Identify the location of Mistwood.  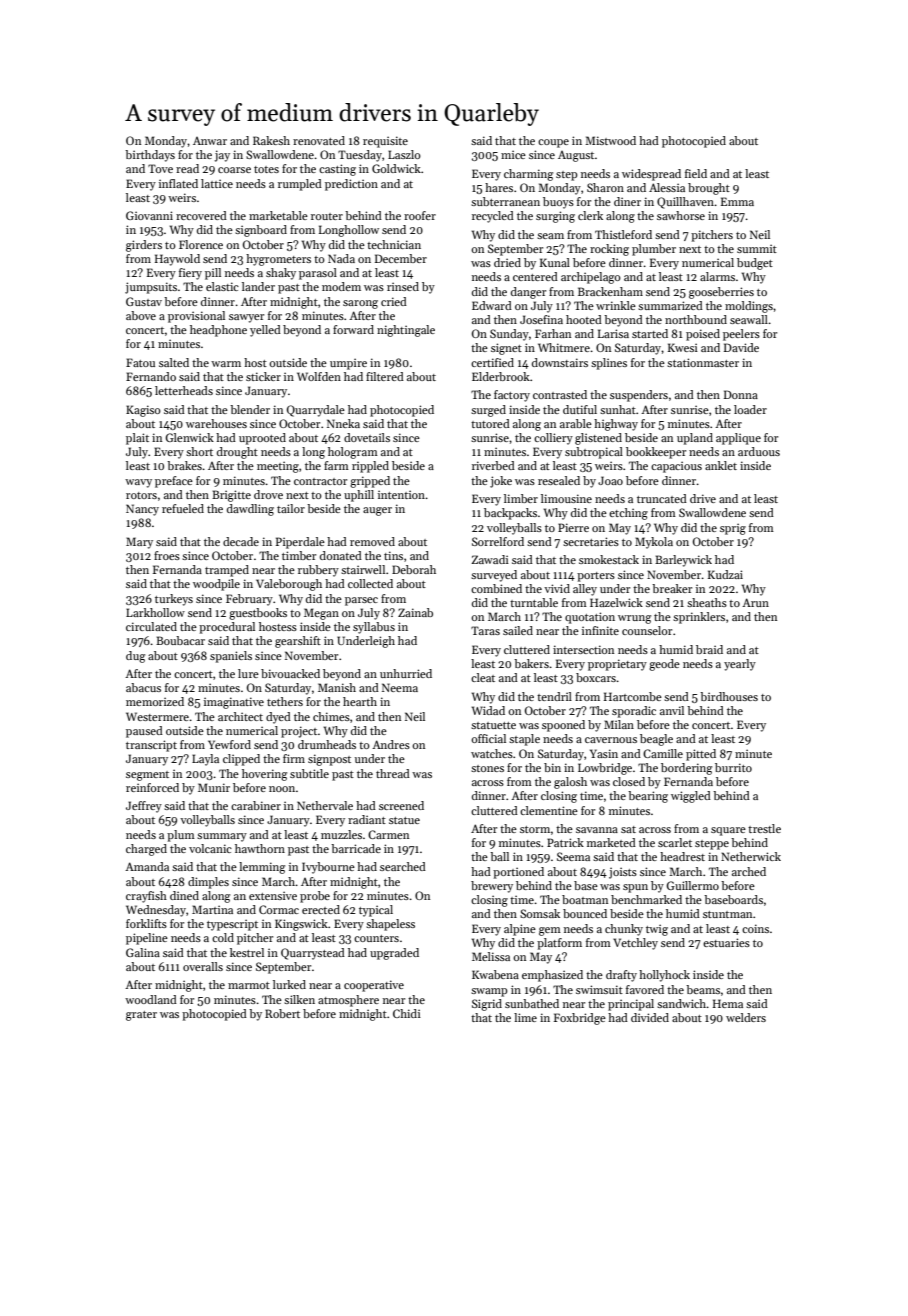
(610, 140).
